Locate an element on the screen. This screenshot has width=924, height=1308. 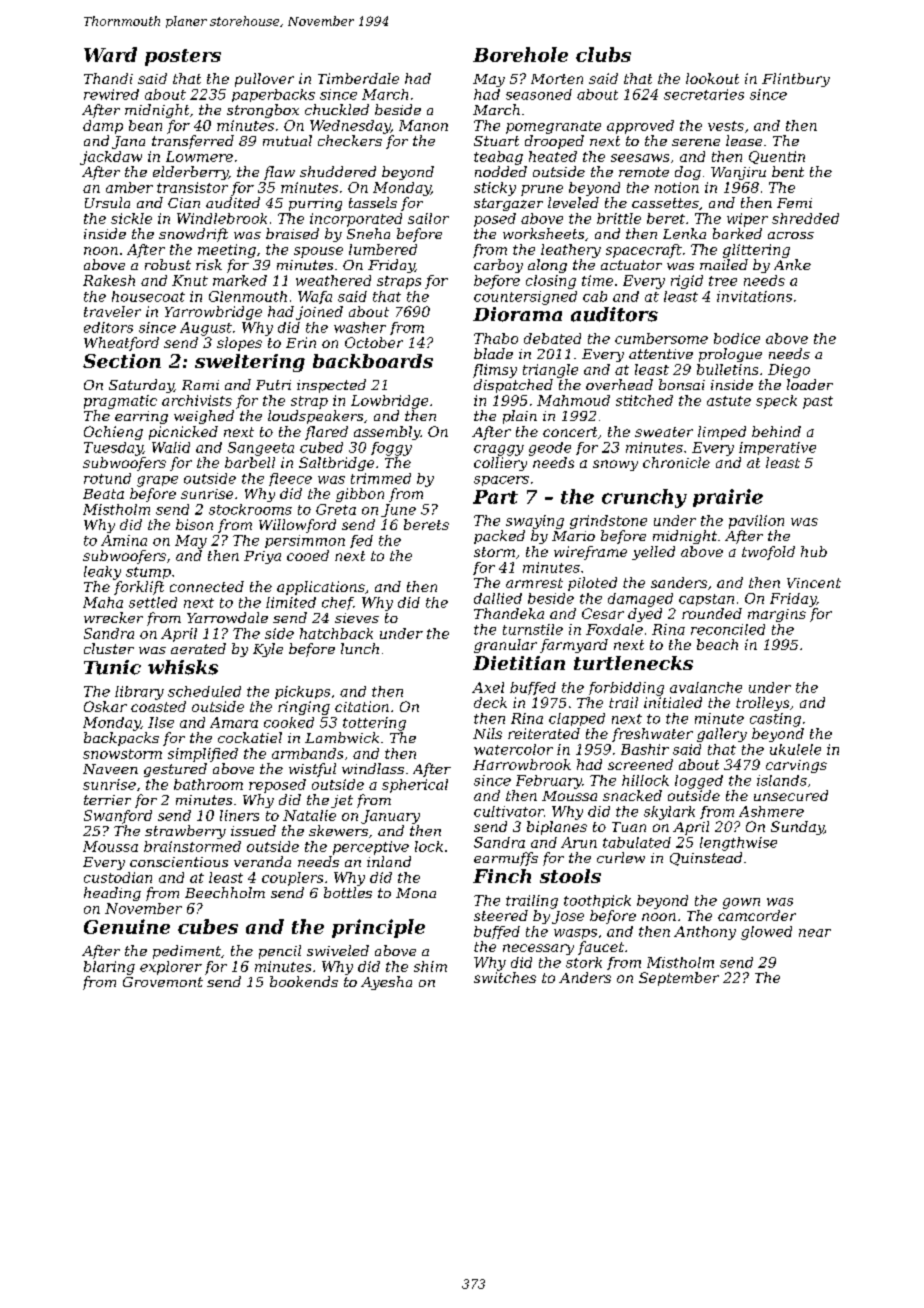
nodded is located at coordinates (501, 171).
